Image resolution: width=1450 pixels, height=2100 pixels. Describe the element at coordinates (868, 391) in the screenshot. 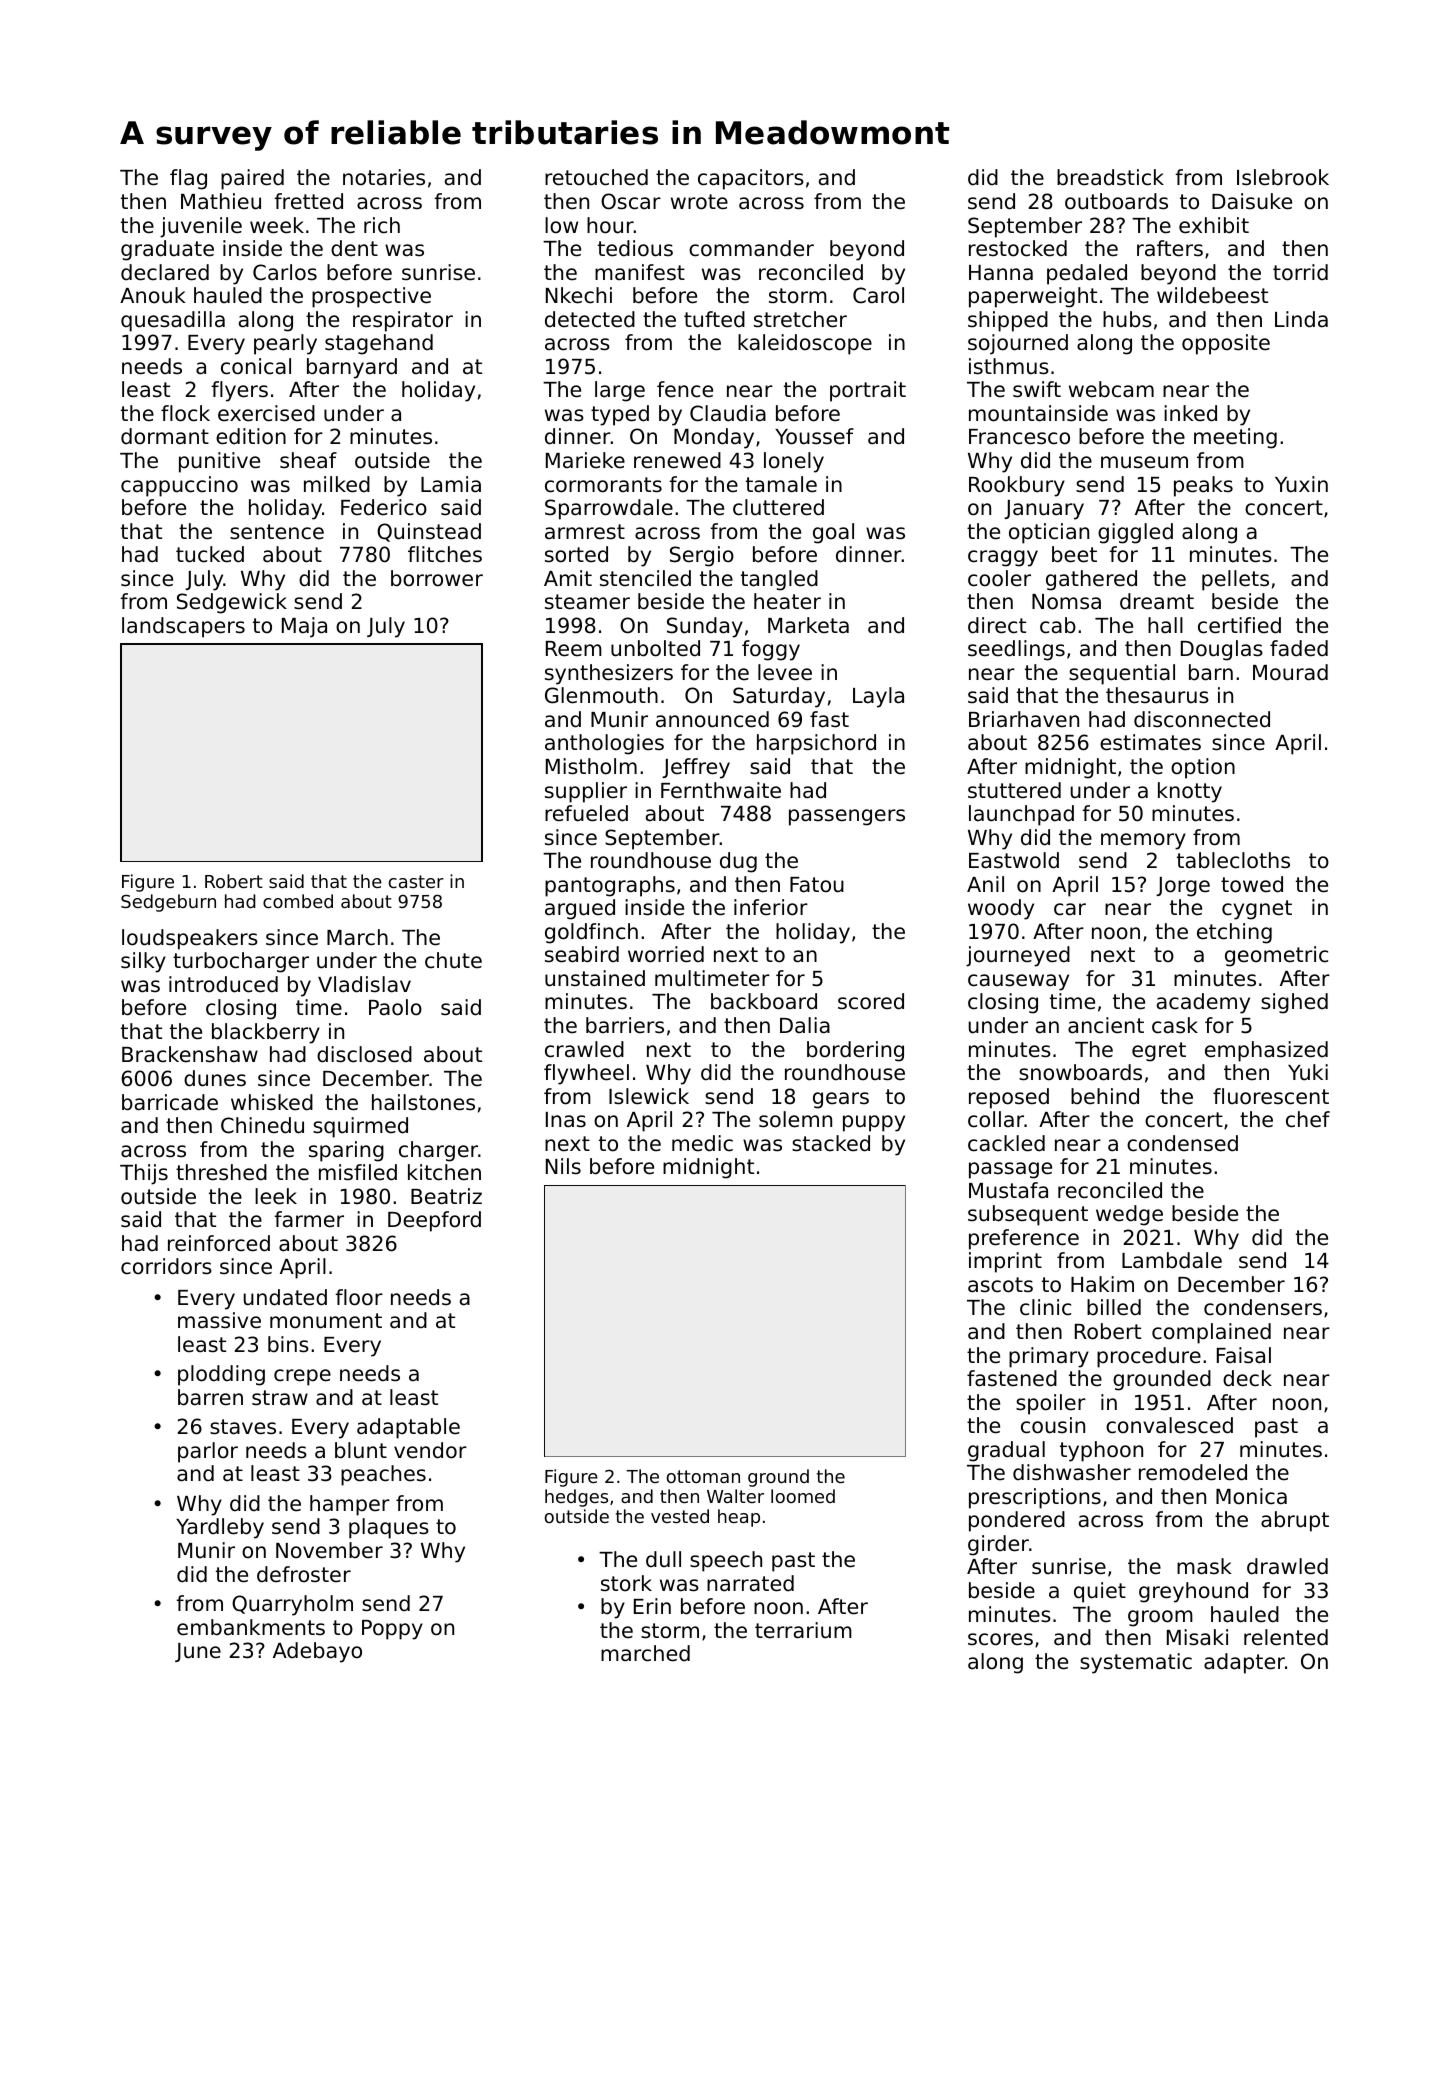

I see `portrait` at that location.
